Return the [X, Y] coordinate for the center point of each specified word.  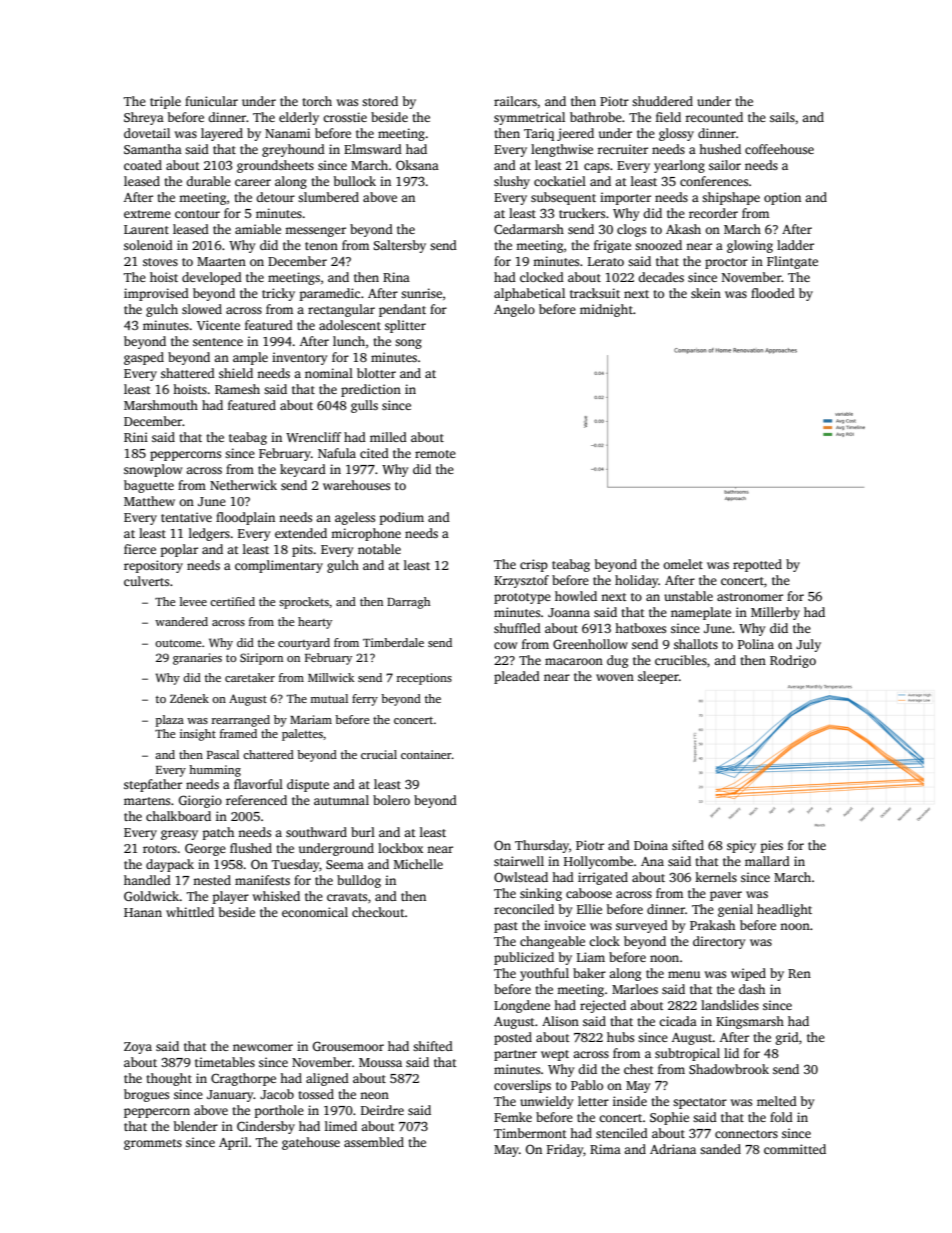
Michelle [418, 864]
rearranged [241, 721]
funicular [211, 101]
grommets [153, 1144]
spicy [741, 846]
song [408, 344]
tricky [278, 294]
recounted [714, 117]
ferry [365, 700]
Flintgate [792, 262]
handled [147, 880]
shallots [696, 644]
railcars [515, 101]
